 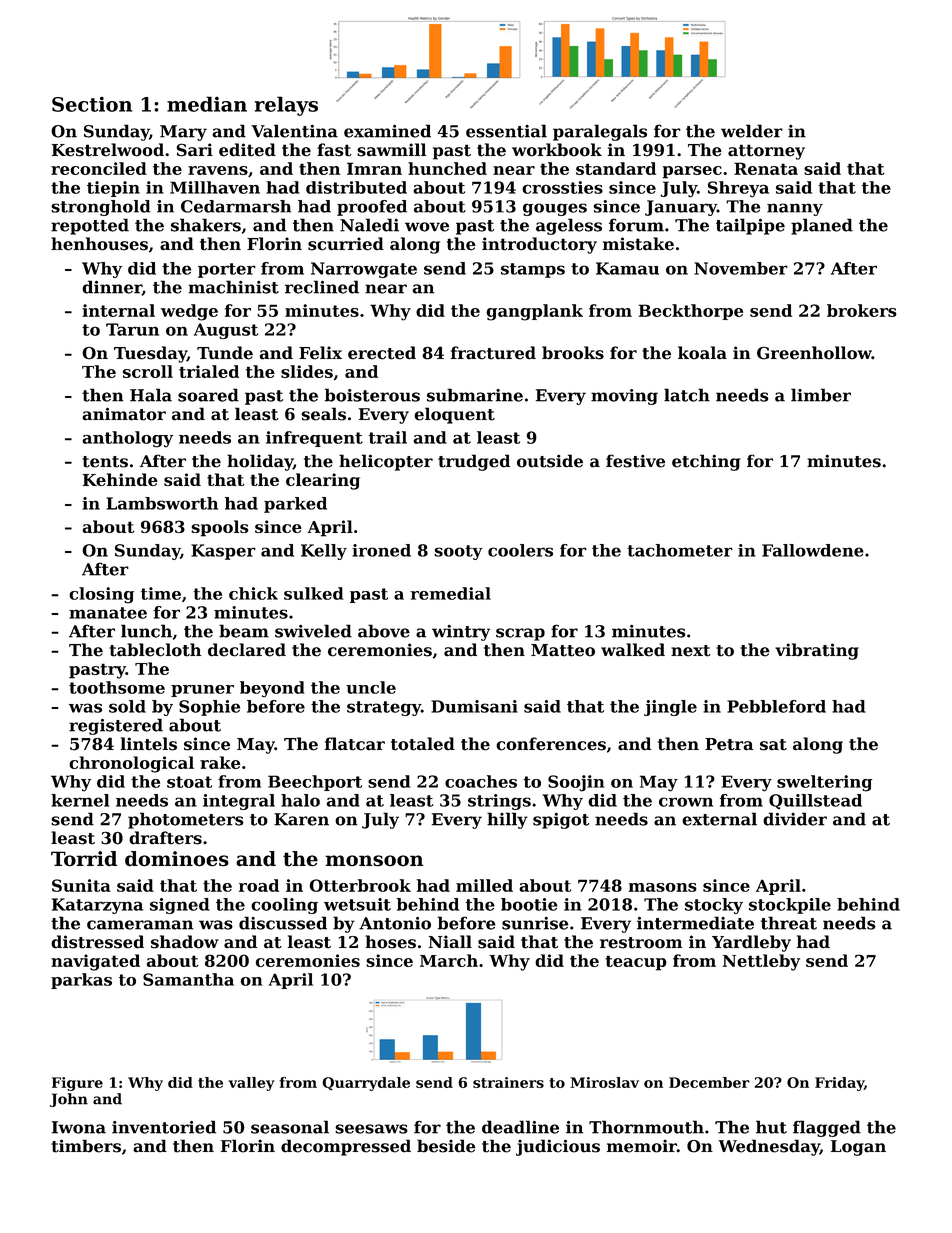 I want to click on sooty, so click(x=458, y=552).
